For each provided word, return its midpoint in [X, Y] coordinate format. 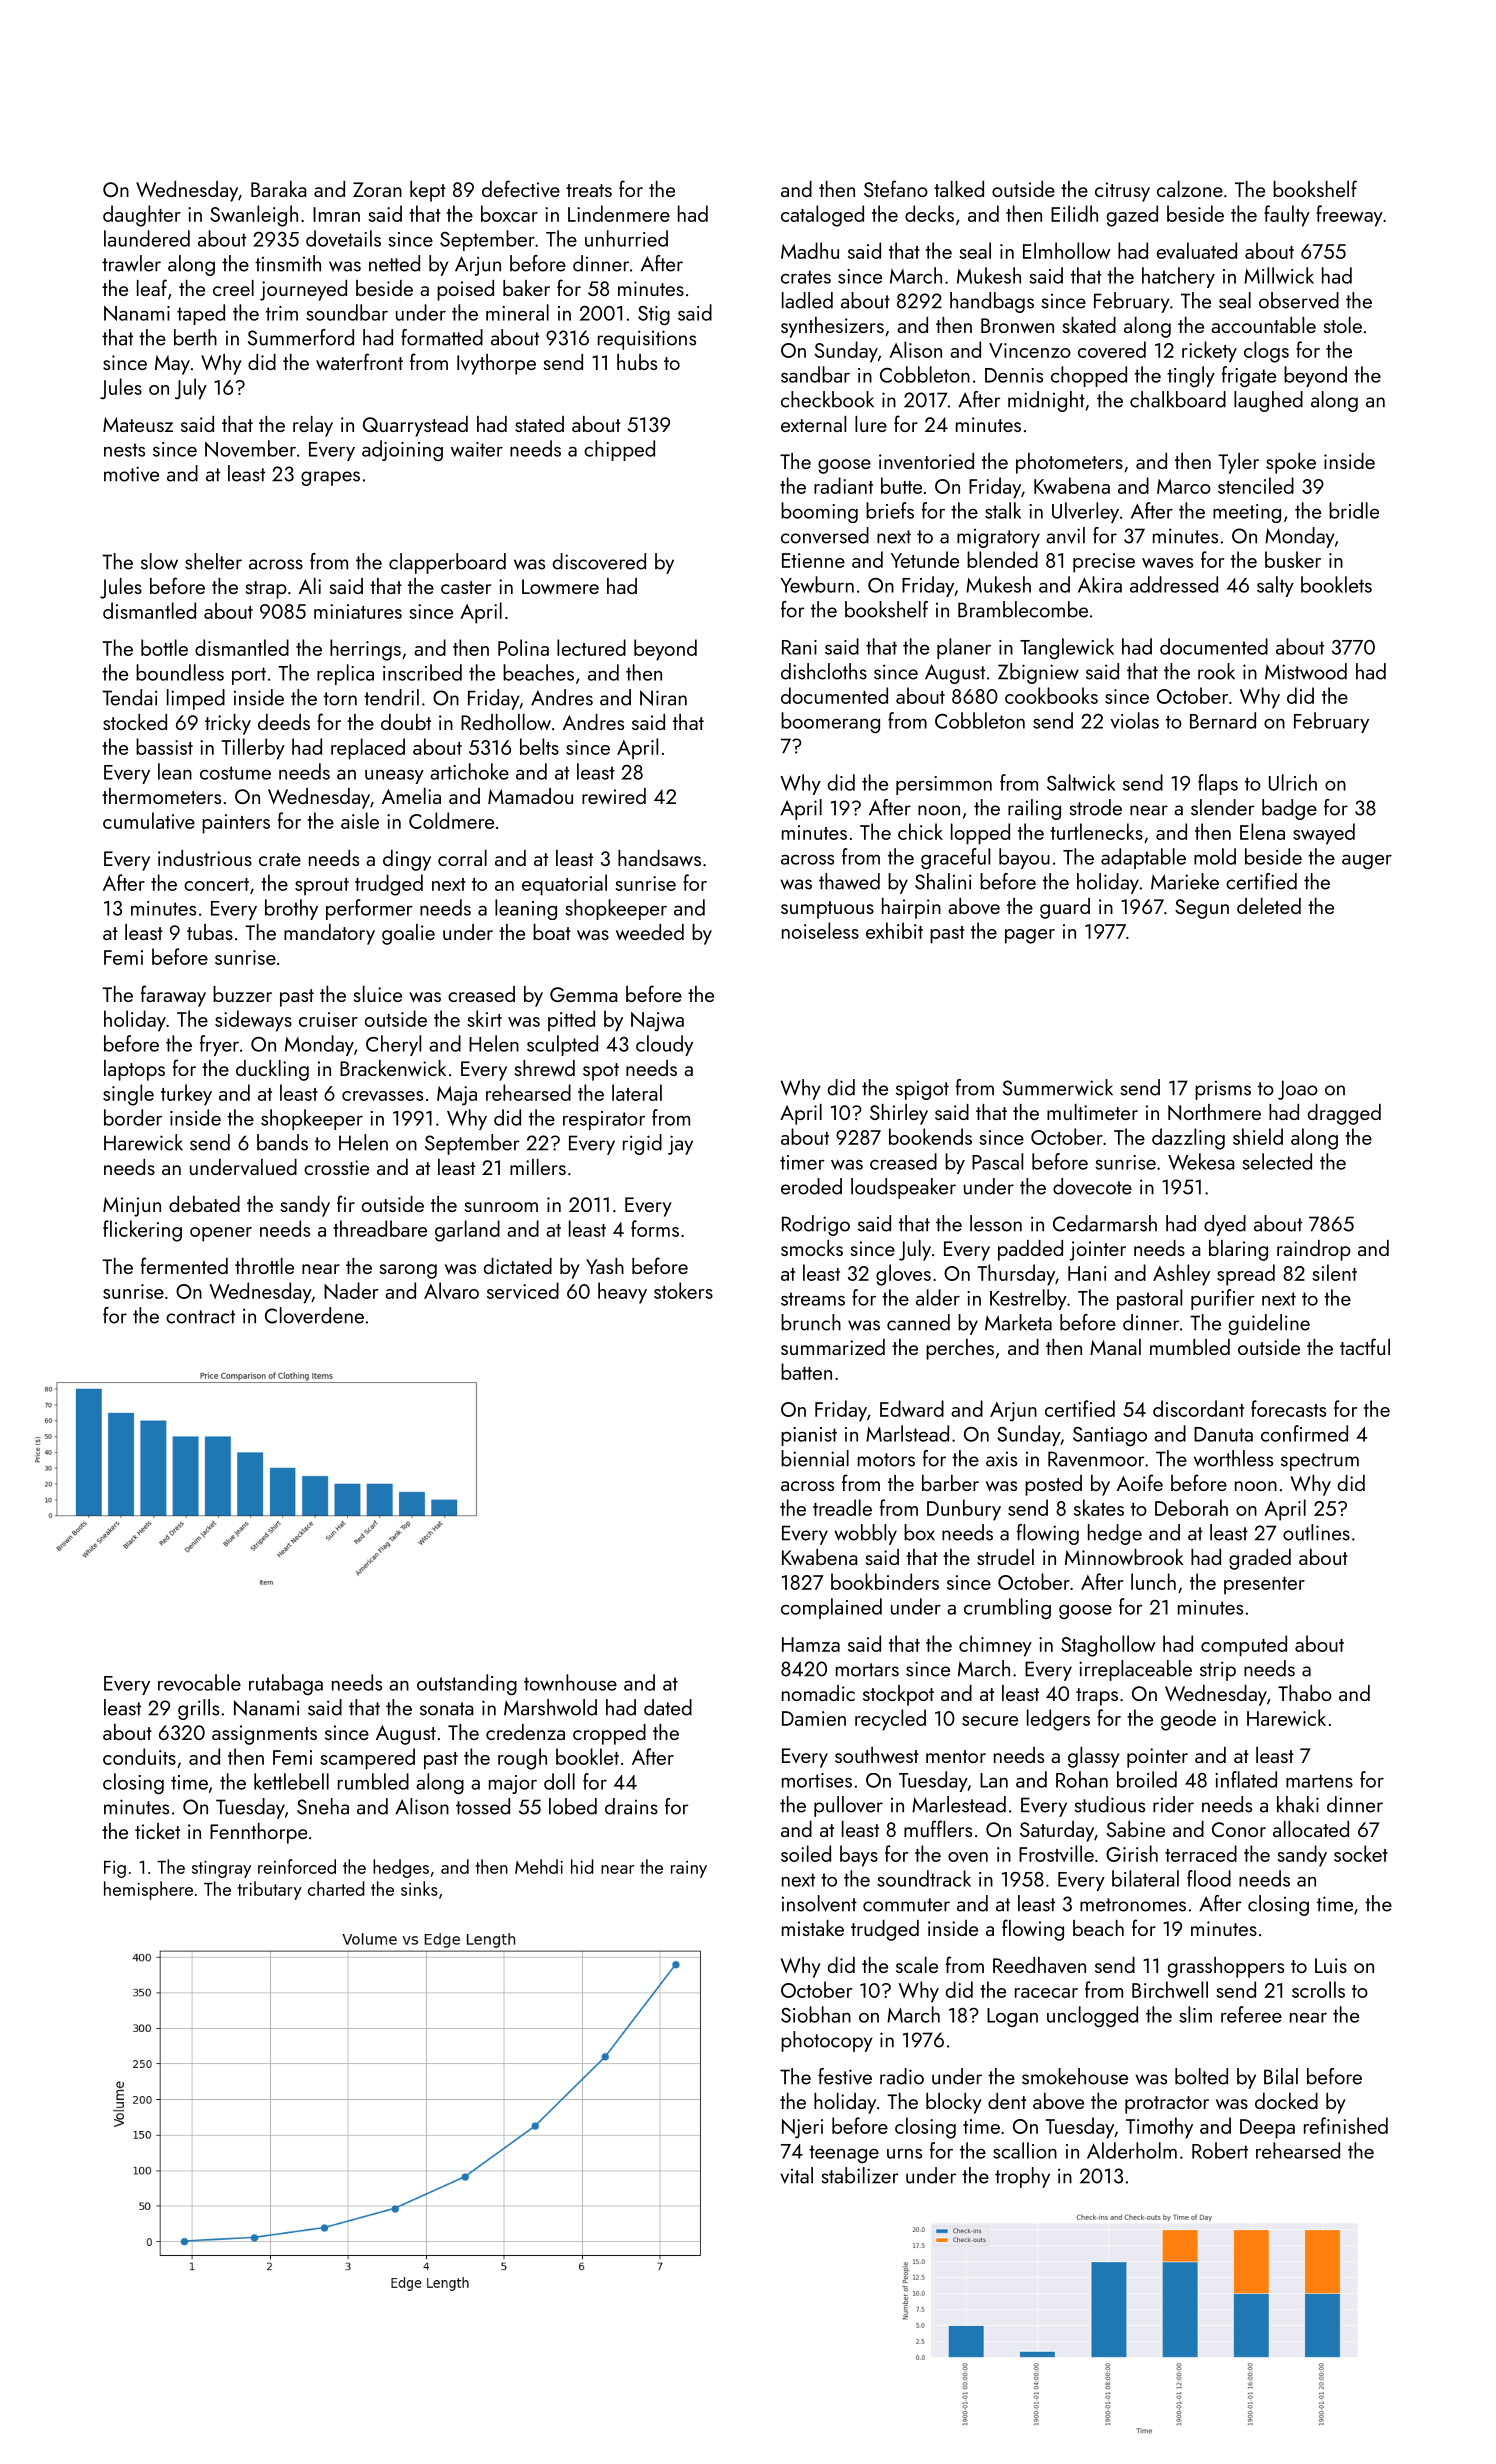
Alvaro [451, 1290]
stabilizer [860, 2175]
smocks [812, 1248]
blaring [1238, 1250]
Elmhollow [1067, 250]
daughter [142, 216]
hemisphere [148, 1890]
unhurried [626, 238]
